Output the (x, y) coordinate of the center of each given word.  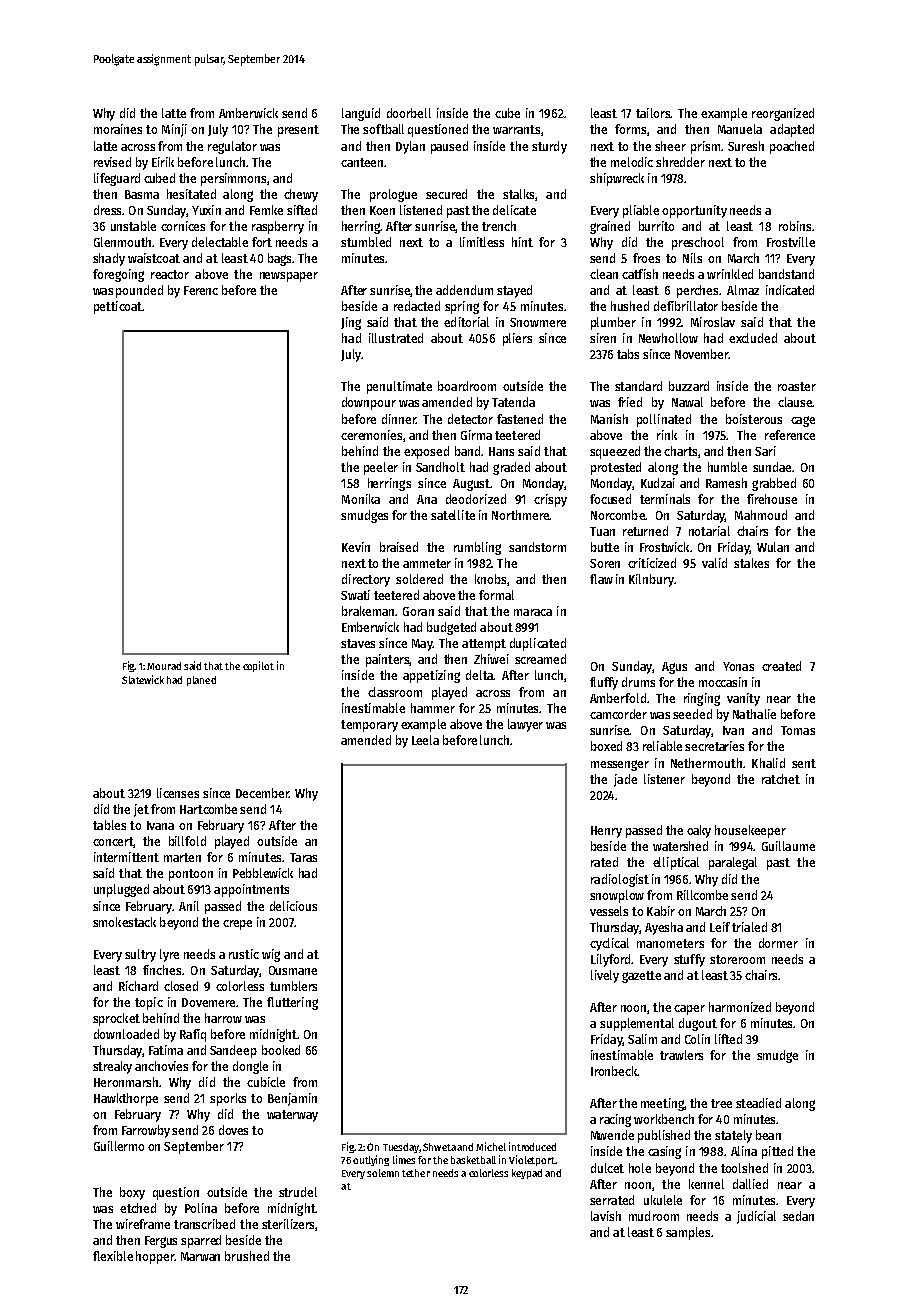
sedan (798, 1216)
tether (416, 1173)
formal (496, 595)
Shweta (439, 1147)
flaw (601, 579)
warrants (516, 129)
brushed (247, 1256)
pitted (777, 1152)
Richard (138, 986)
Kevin (356, 547)
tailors (653, 113)
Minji (174, 130)
